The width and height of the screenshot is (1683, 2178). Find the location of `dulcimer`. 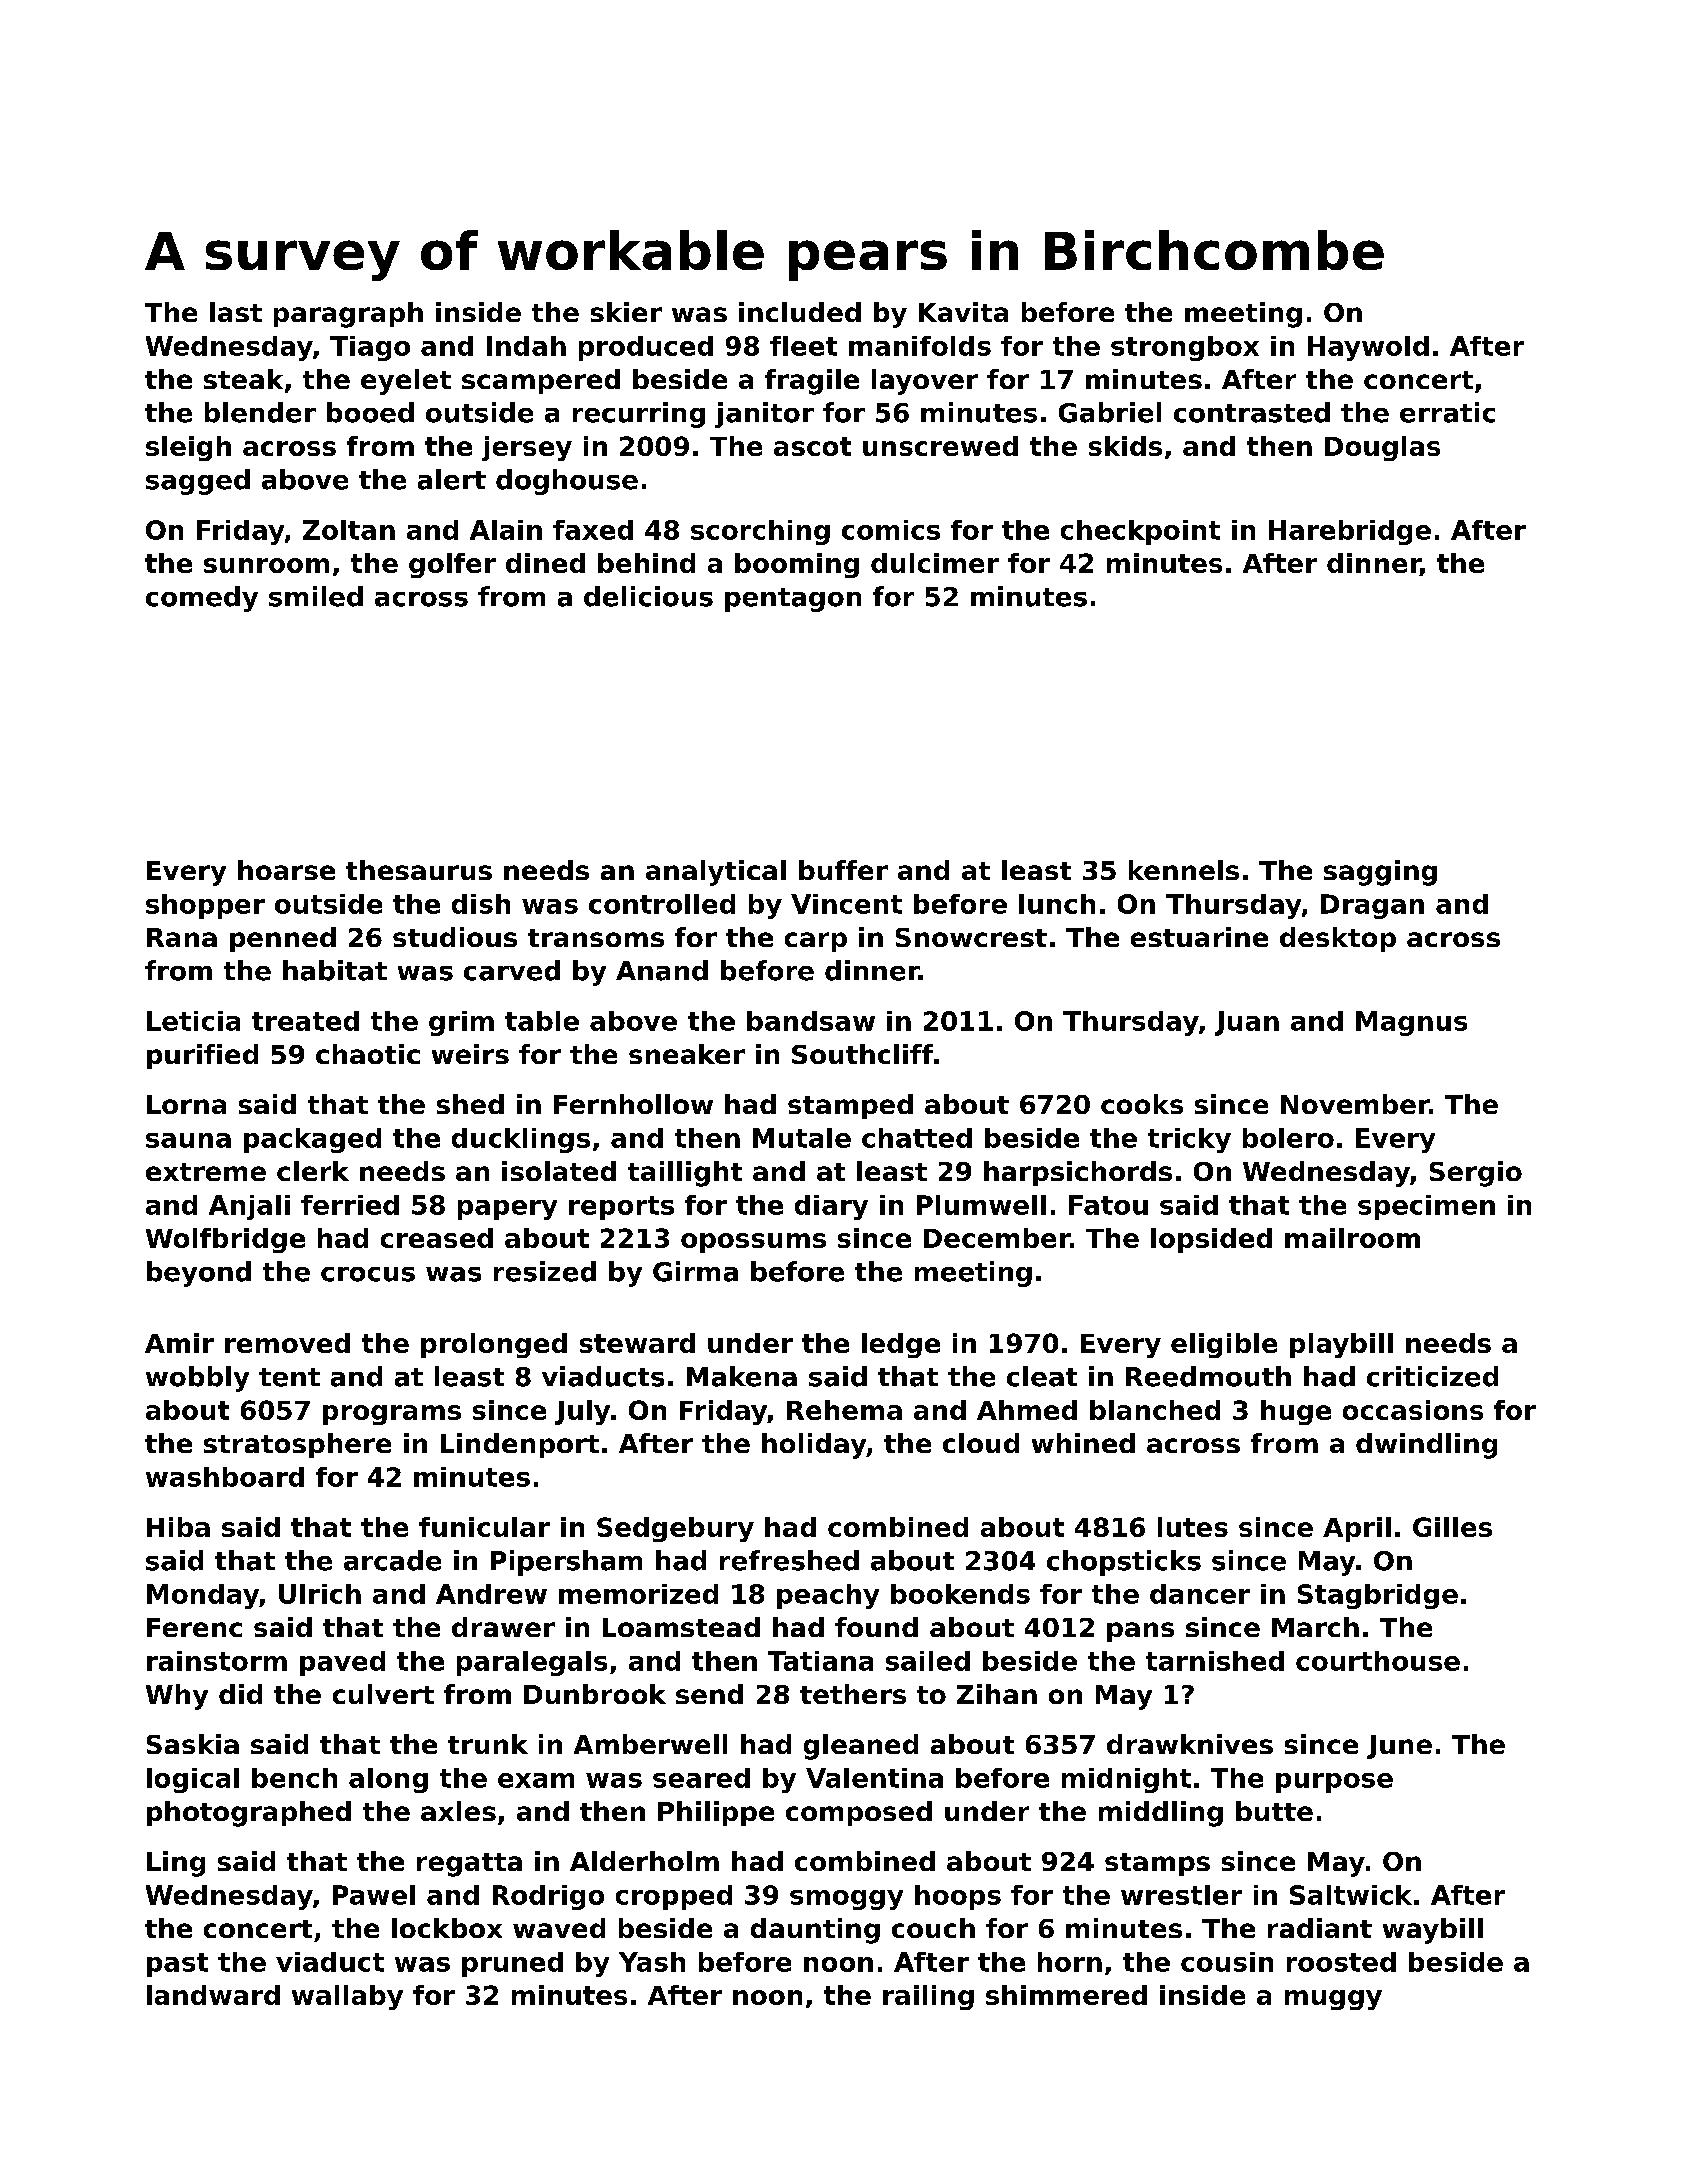

dulcimer is located at coordinates (935, 563).
